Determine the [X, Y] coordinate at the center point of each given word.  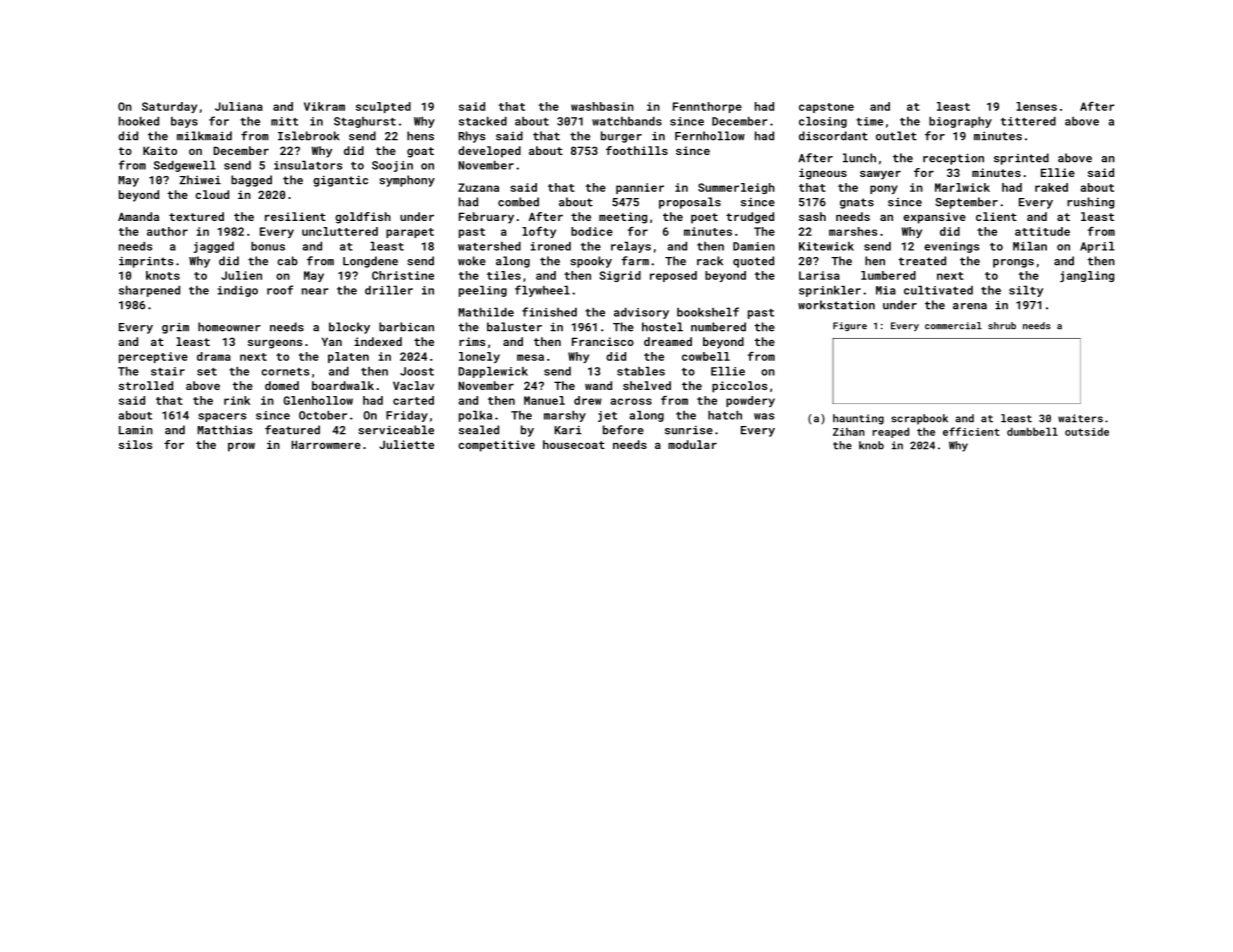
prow [241, 447]
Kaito [160, 150]
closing [823, 122]
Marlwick [962, 187]
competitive [496, 446]
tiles [504, 275]
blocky [349, 328]
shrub [1002, 326]
